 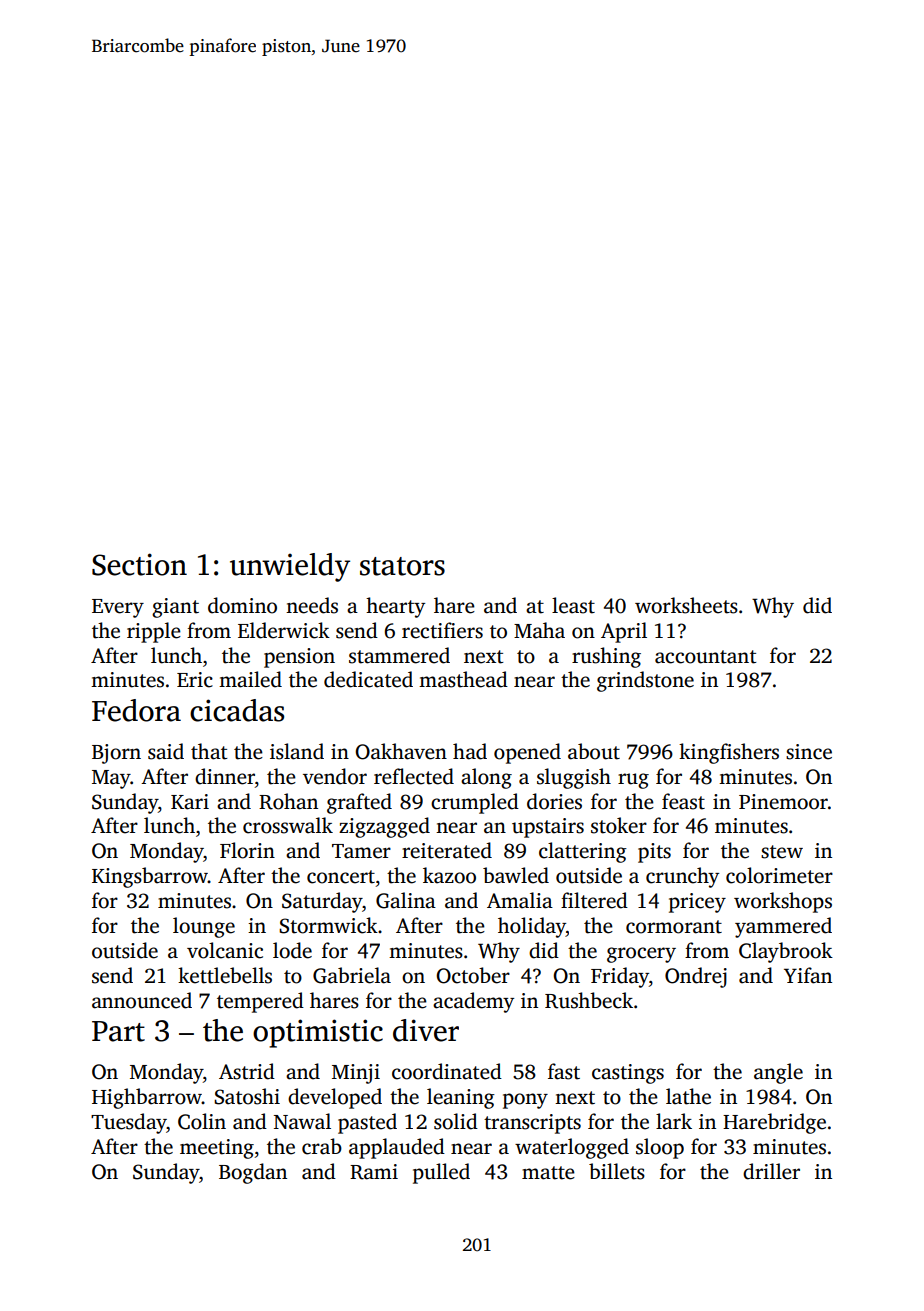 What do you see at coordinates (402, 566) in the screenshot?
I see `stators` at bounding box center [402, 566].
